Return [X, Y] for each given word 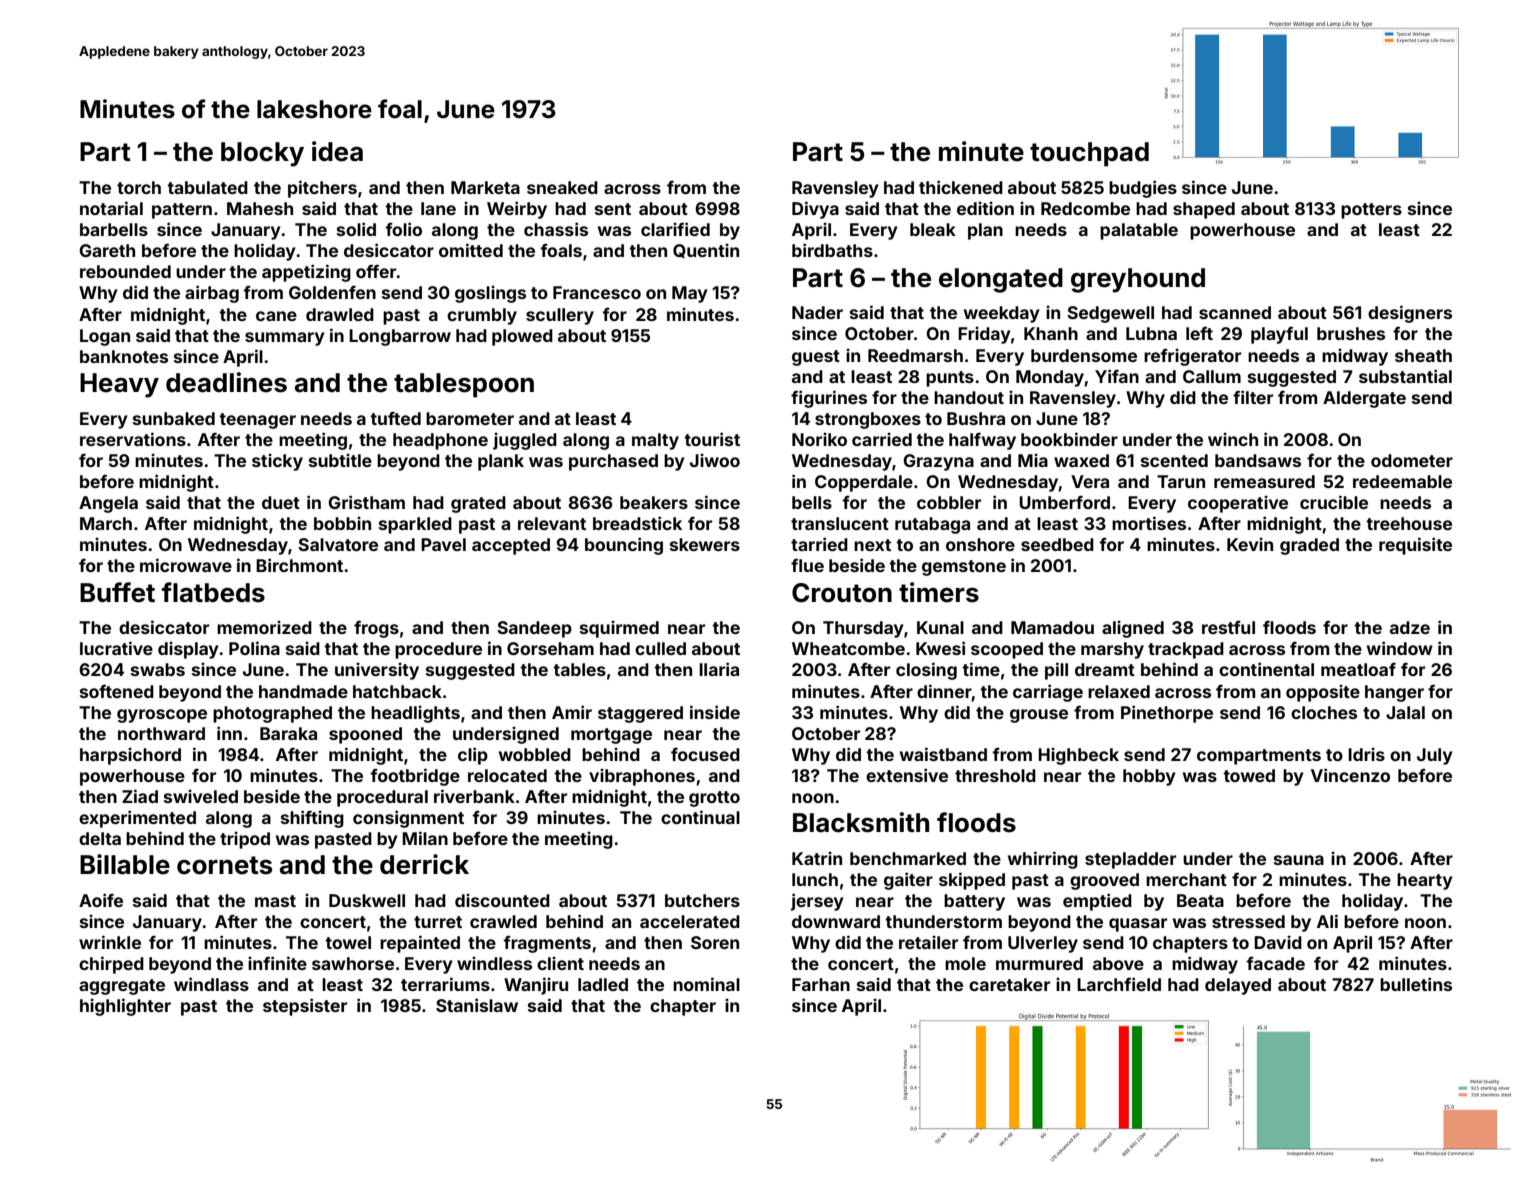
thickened [961, 187]
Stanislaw [477, 1005]
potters [1371, 211]
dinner [944, 691]
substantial [1405, 376]
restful [1228, 627]
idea [337, 151]
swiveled [201, 796]
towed [1249, 775]
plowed [522, 337]
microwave [186, 565]
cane [276, 316]
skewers [705, 544]
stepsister [305, 1007]
